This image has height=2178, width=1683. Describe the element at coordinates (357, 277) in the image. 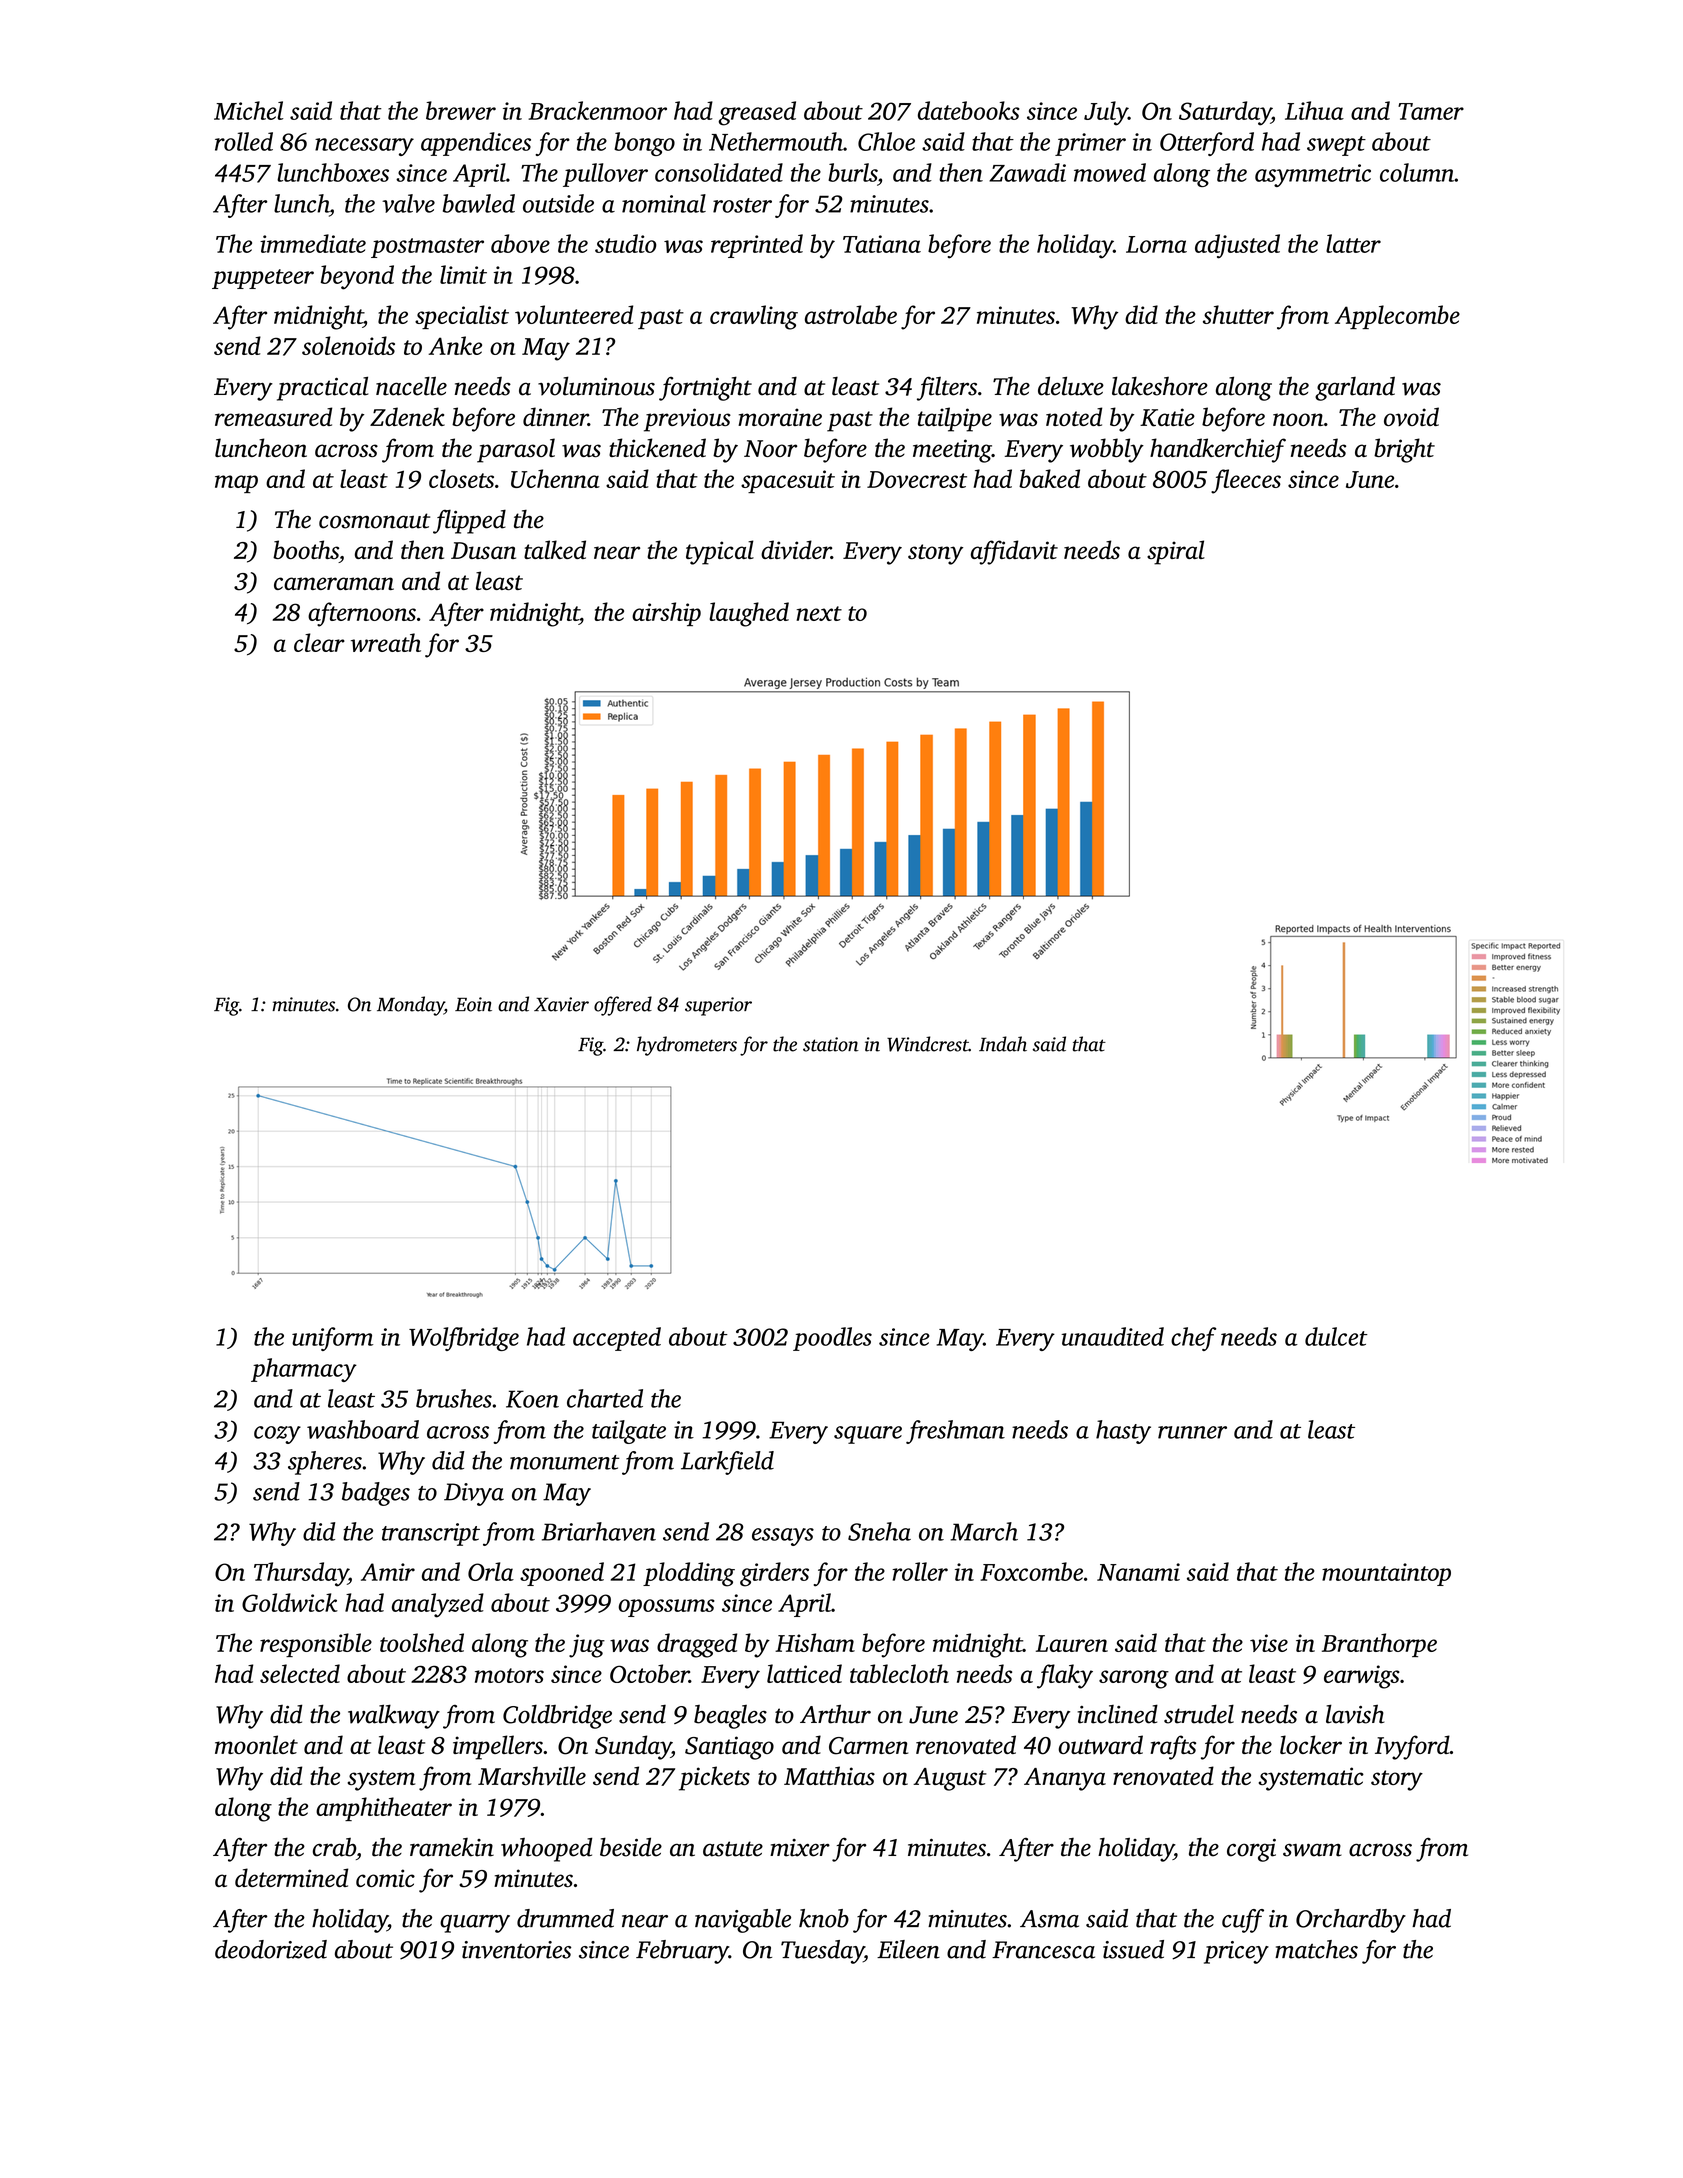

I see `beyond` at that location.
